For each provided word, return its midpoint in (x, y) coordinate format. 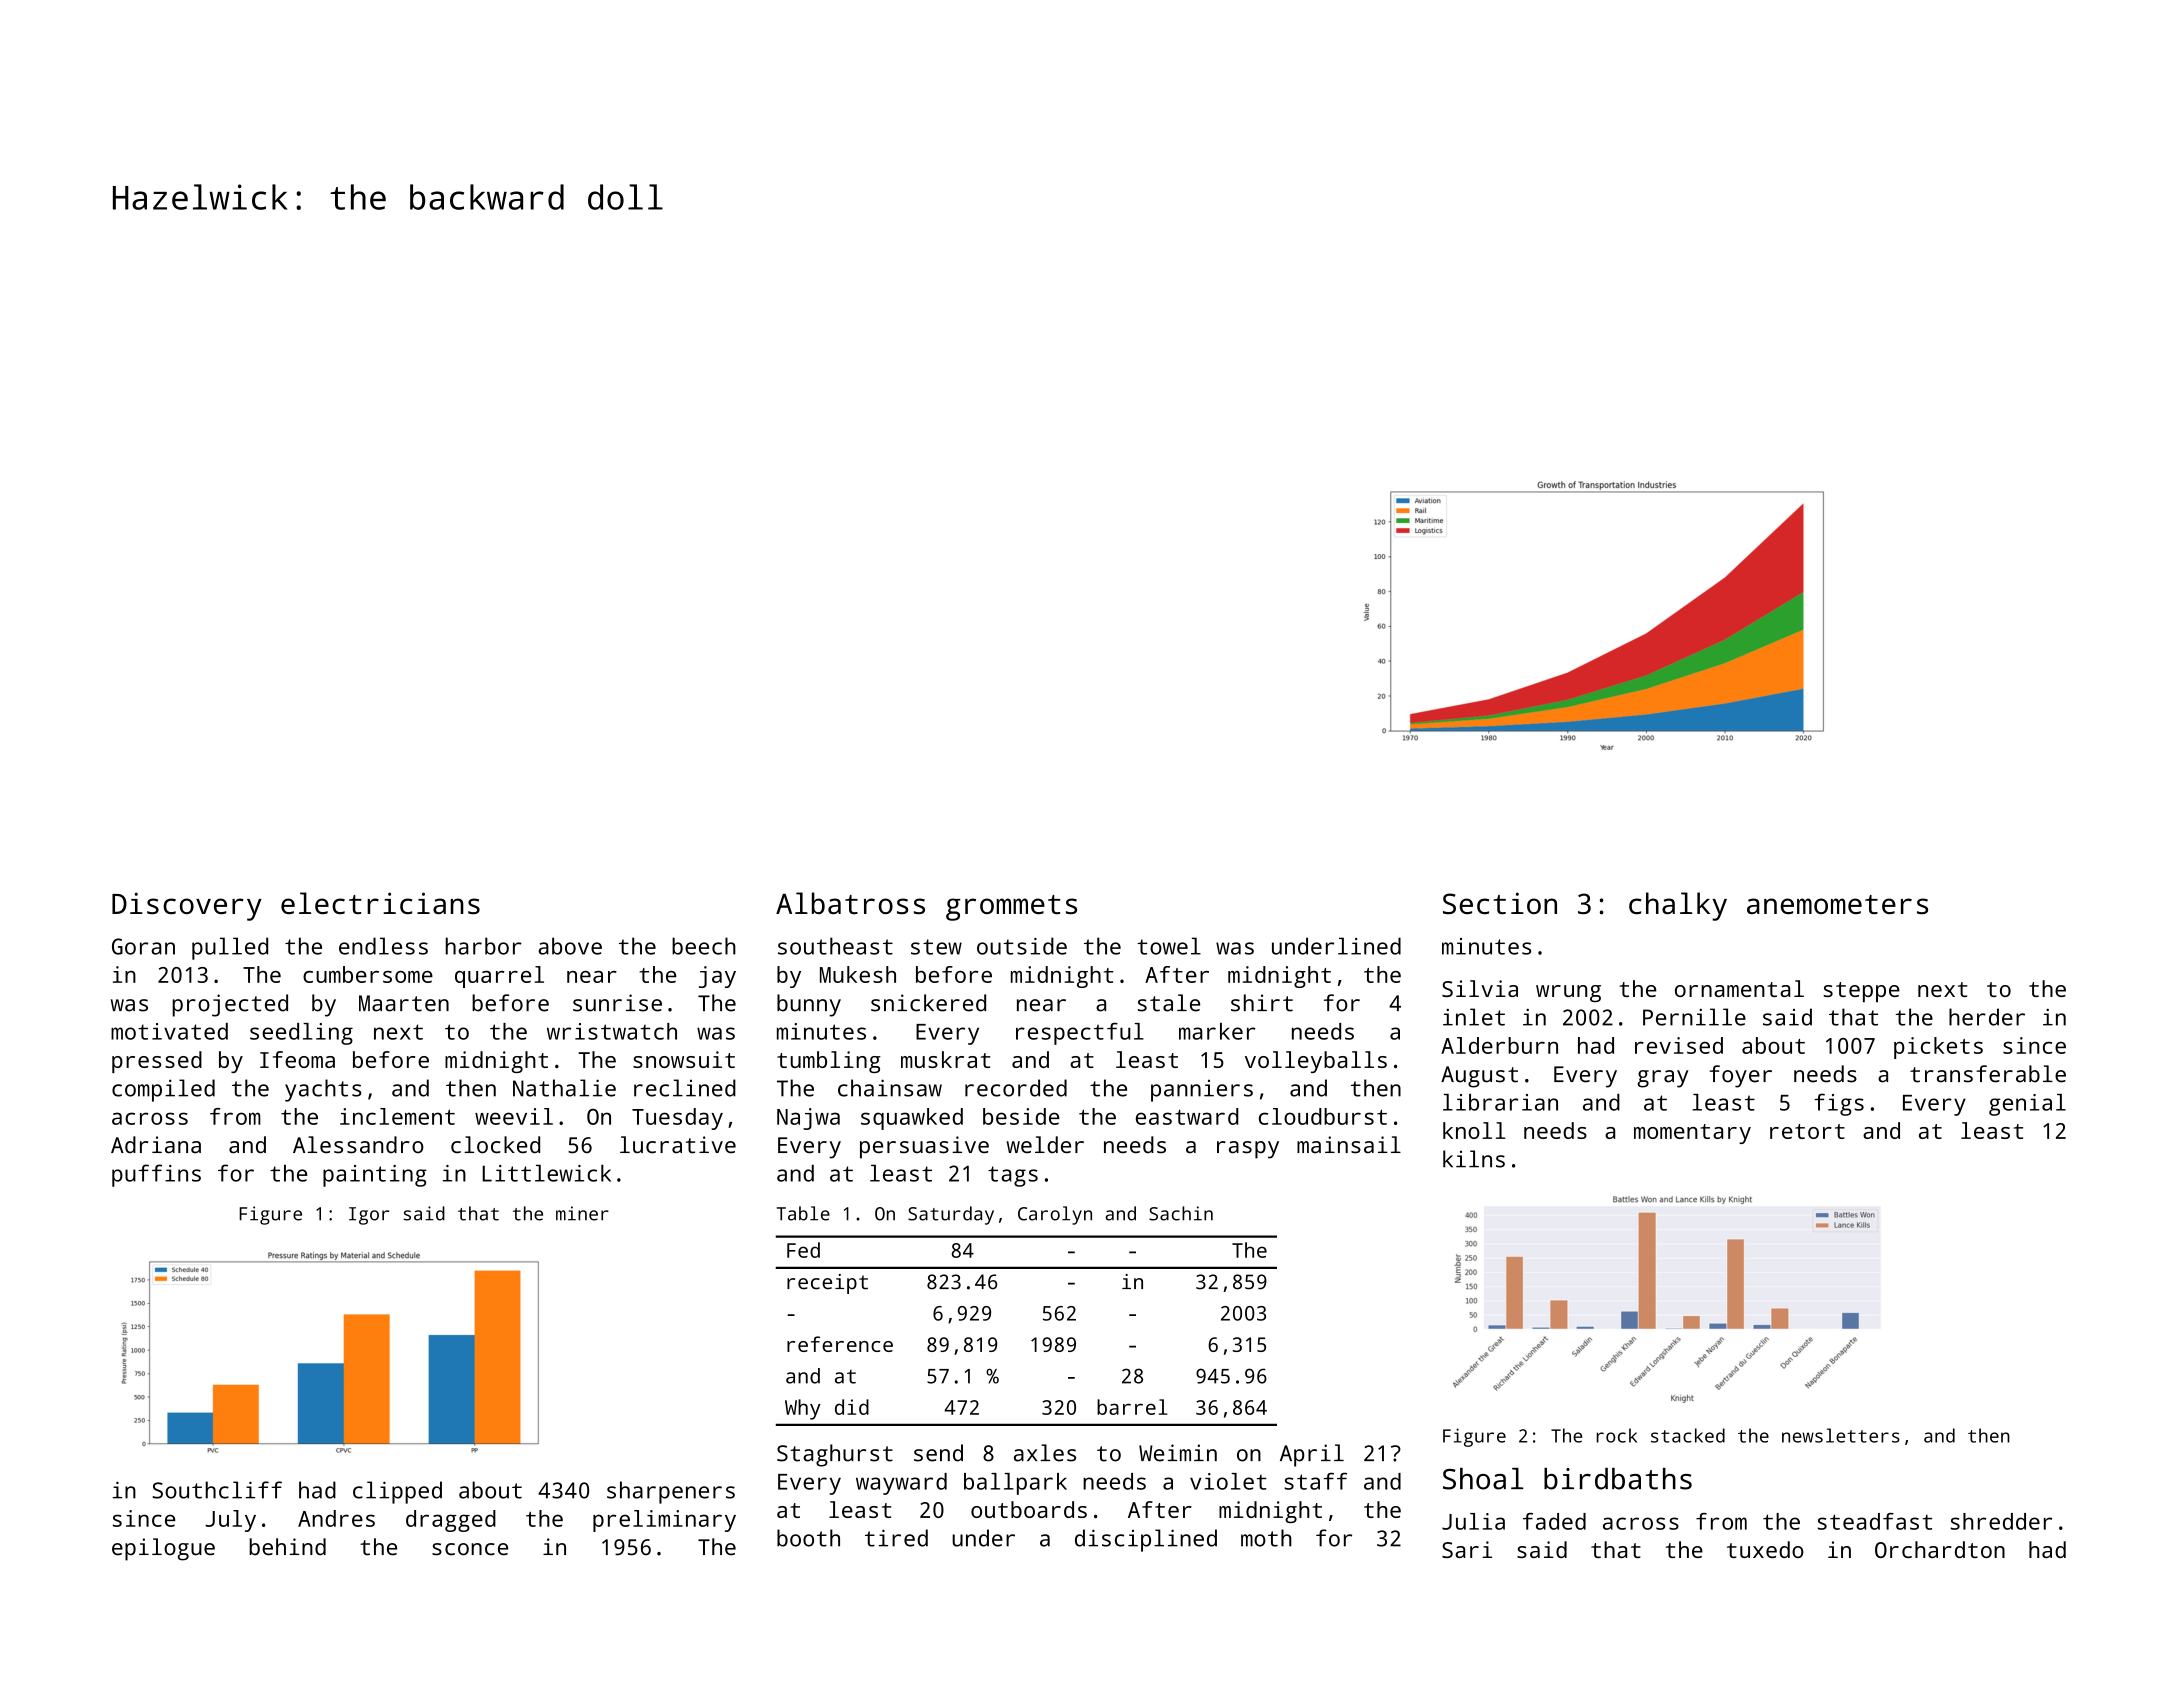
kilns (1474, 1159)
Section (1500, 903)
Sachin (1181, 1213)
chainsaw (890, 1088)
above (570, 946)
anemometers (1837, 904)
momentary (1692, 1134)
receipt (827, 1284)
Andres (336, 1518)
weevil (514, 1116)
